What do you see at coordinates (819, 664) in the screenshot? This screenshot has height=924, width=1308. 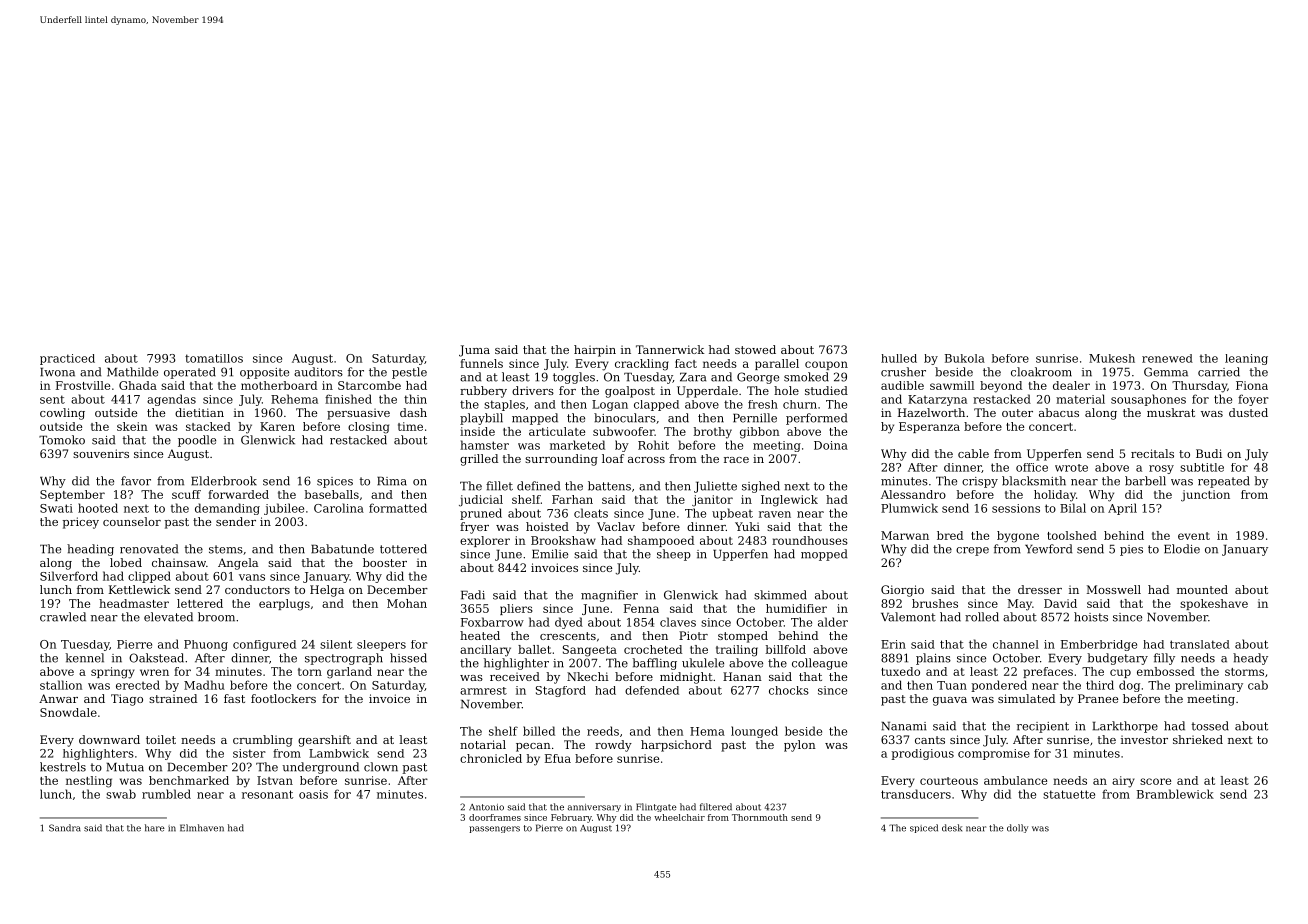 I see `colleague` at bounding box center [819, 664].
